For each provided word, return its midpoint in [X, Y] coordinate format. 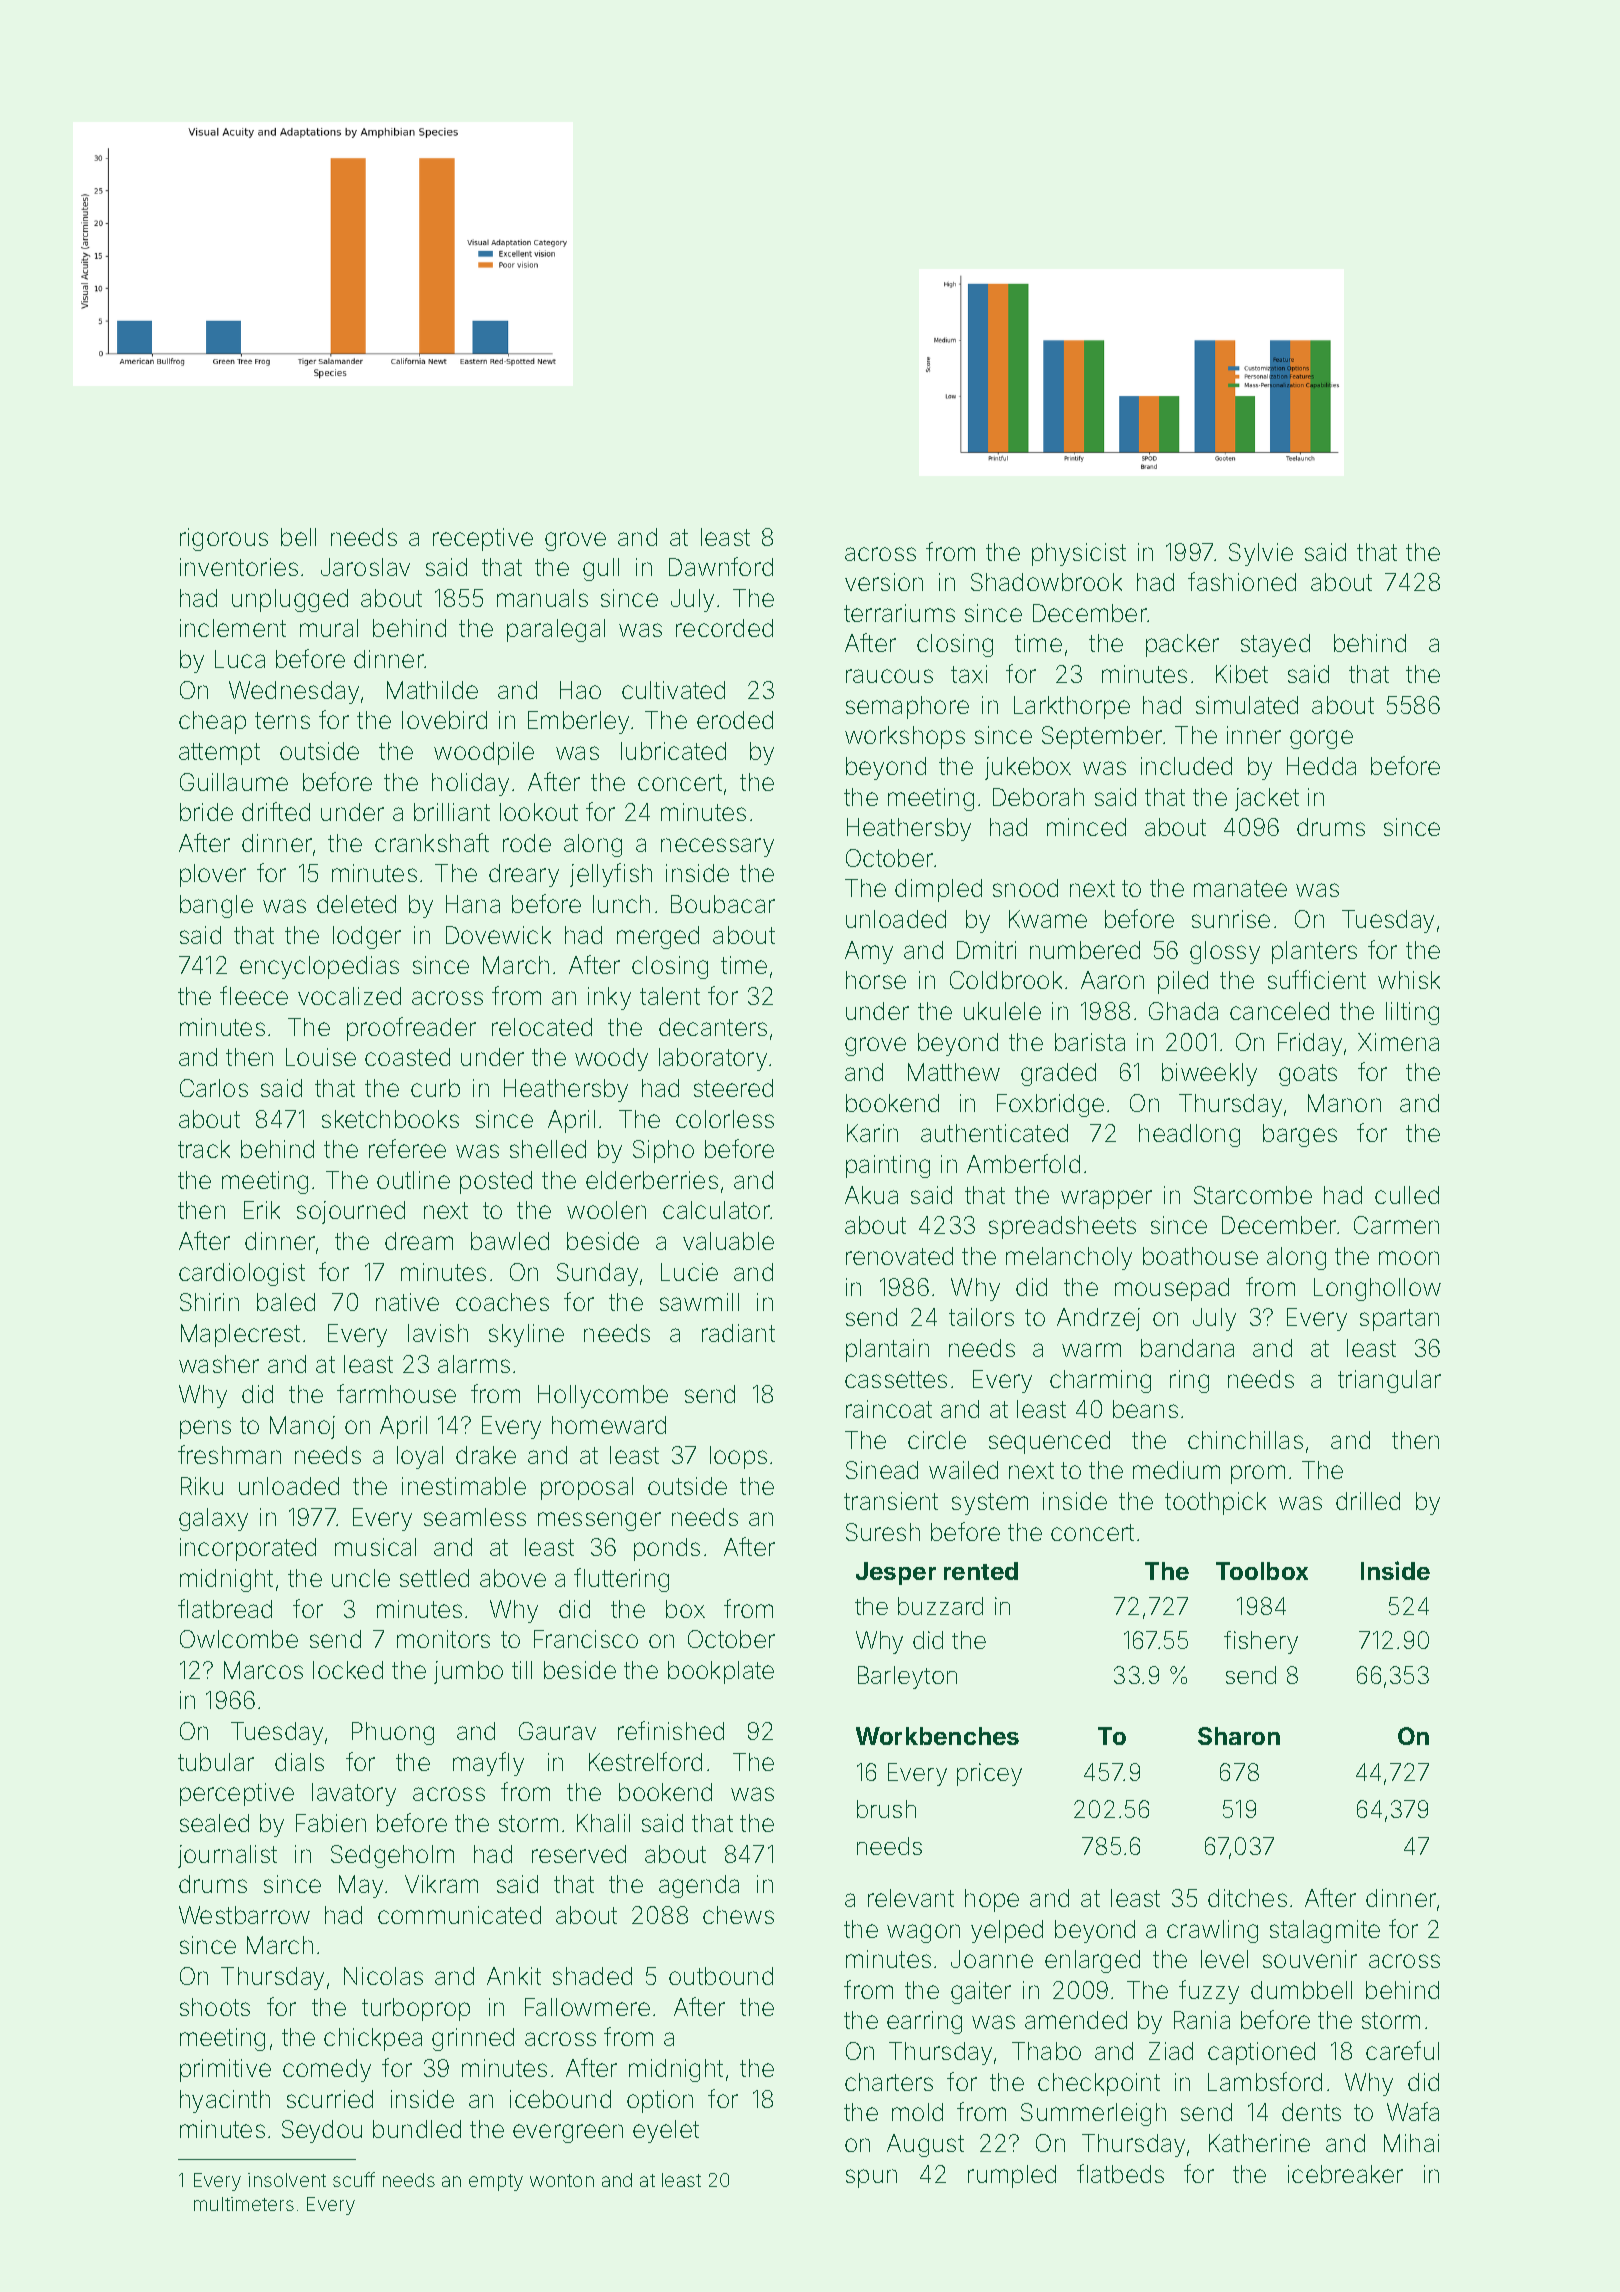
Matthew [954, 1072]
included [1186, 766]
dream [419, 1241]
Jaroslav [365, 567]
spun [871, 2178]
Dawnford [721, 566]
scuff [354, 2179]
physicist [1079, 554]
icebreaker [1345, 2174]
